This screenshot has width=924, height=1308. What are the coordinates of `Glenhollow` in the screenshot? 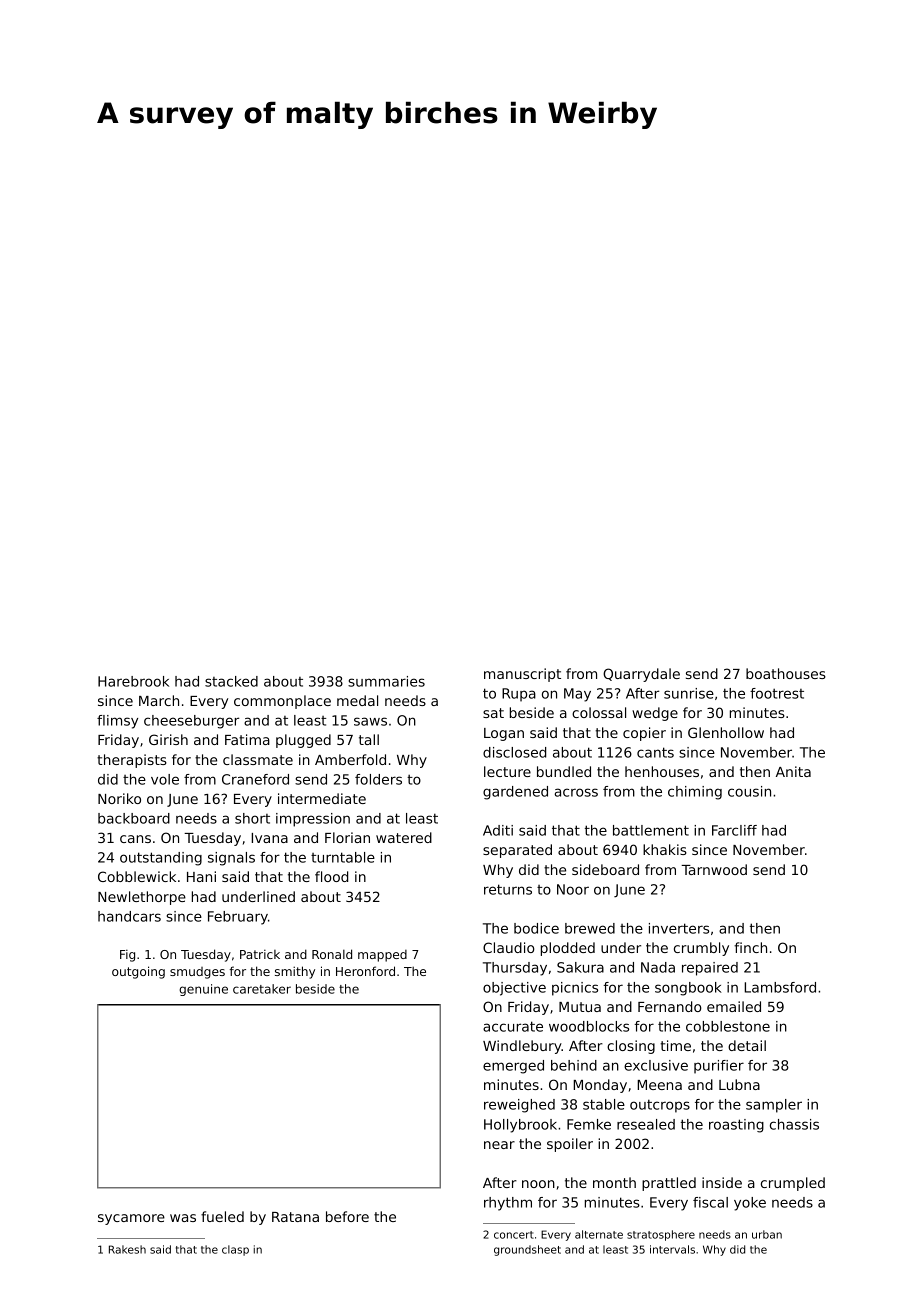 It's located at (726, 732).
